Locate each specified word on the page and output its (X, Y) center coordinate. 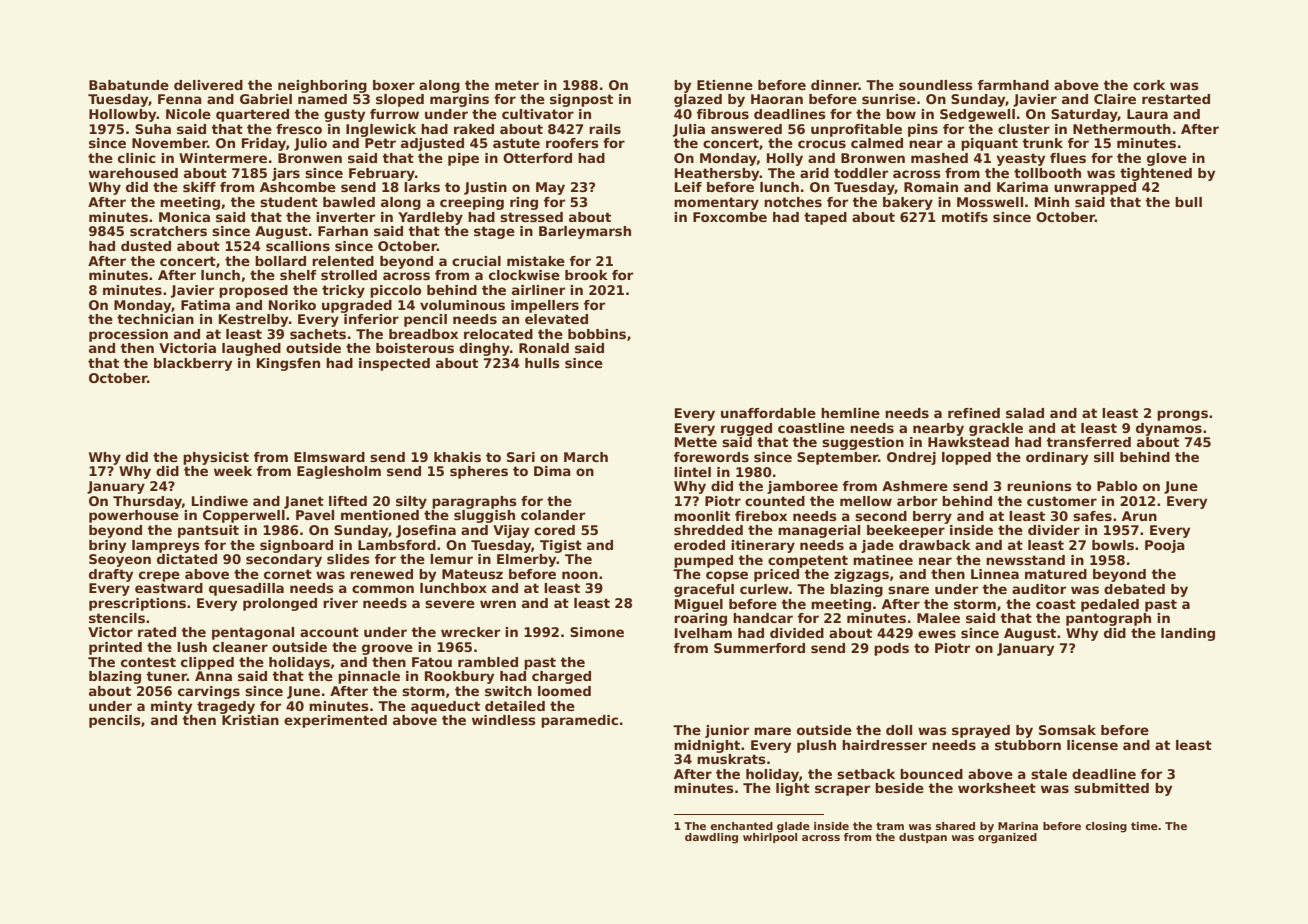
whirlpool (770, 838)
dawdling (711, 838)
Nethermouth (1122, 129)
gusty (344, 115)
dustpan (923, 838)
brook (586, 275)
